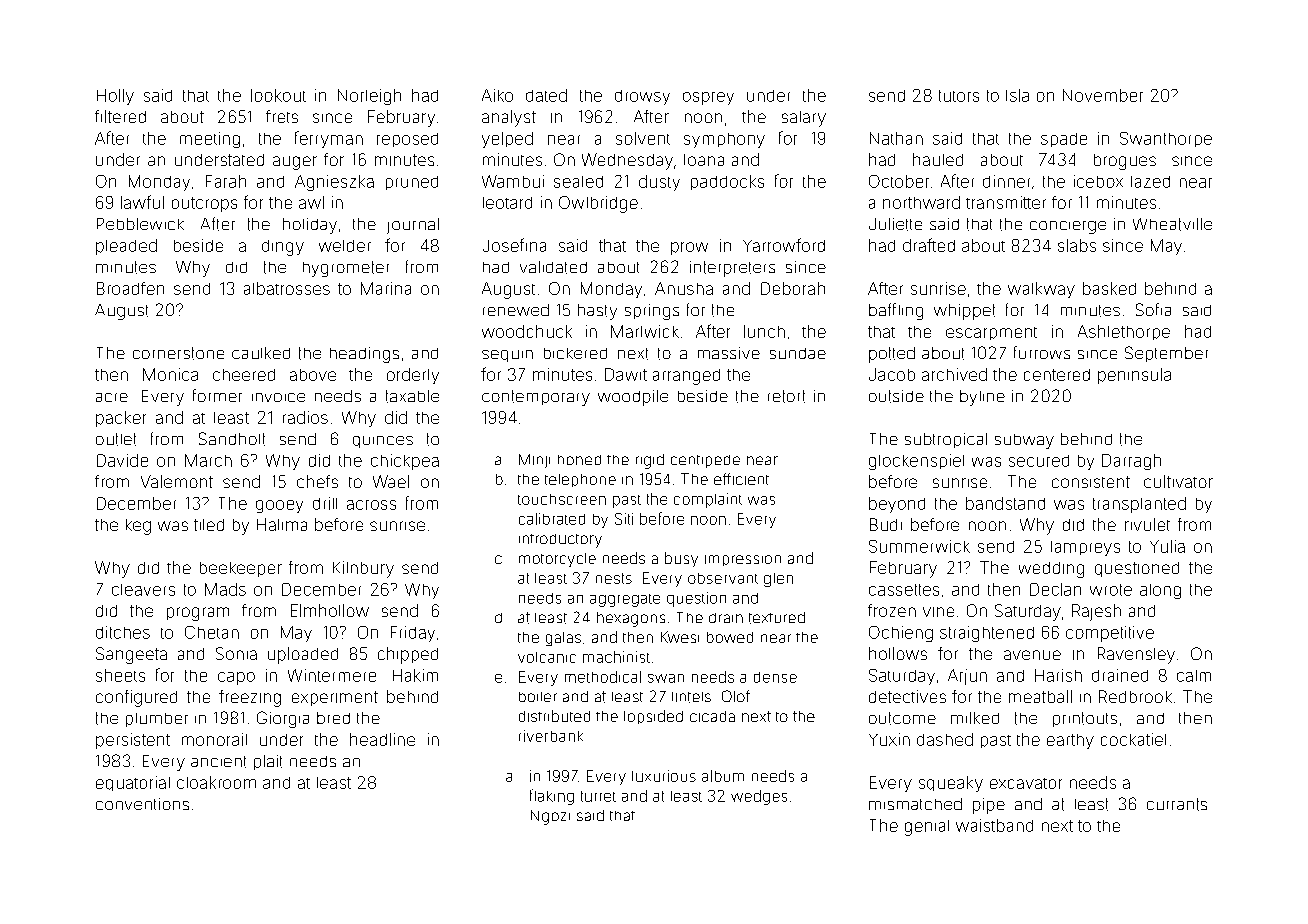 The height and width of the page is (924, 1308). What do you see at coordinates (1064, 140) in the page?
I see `spade` at bounding box center [1064, 140].
